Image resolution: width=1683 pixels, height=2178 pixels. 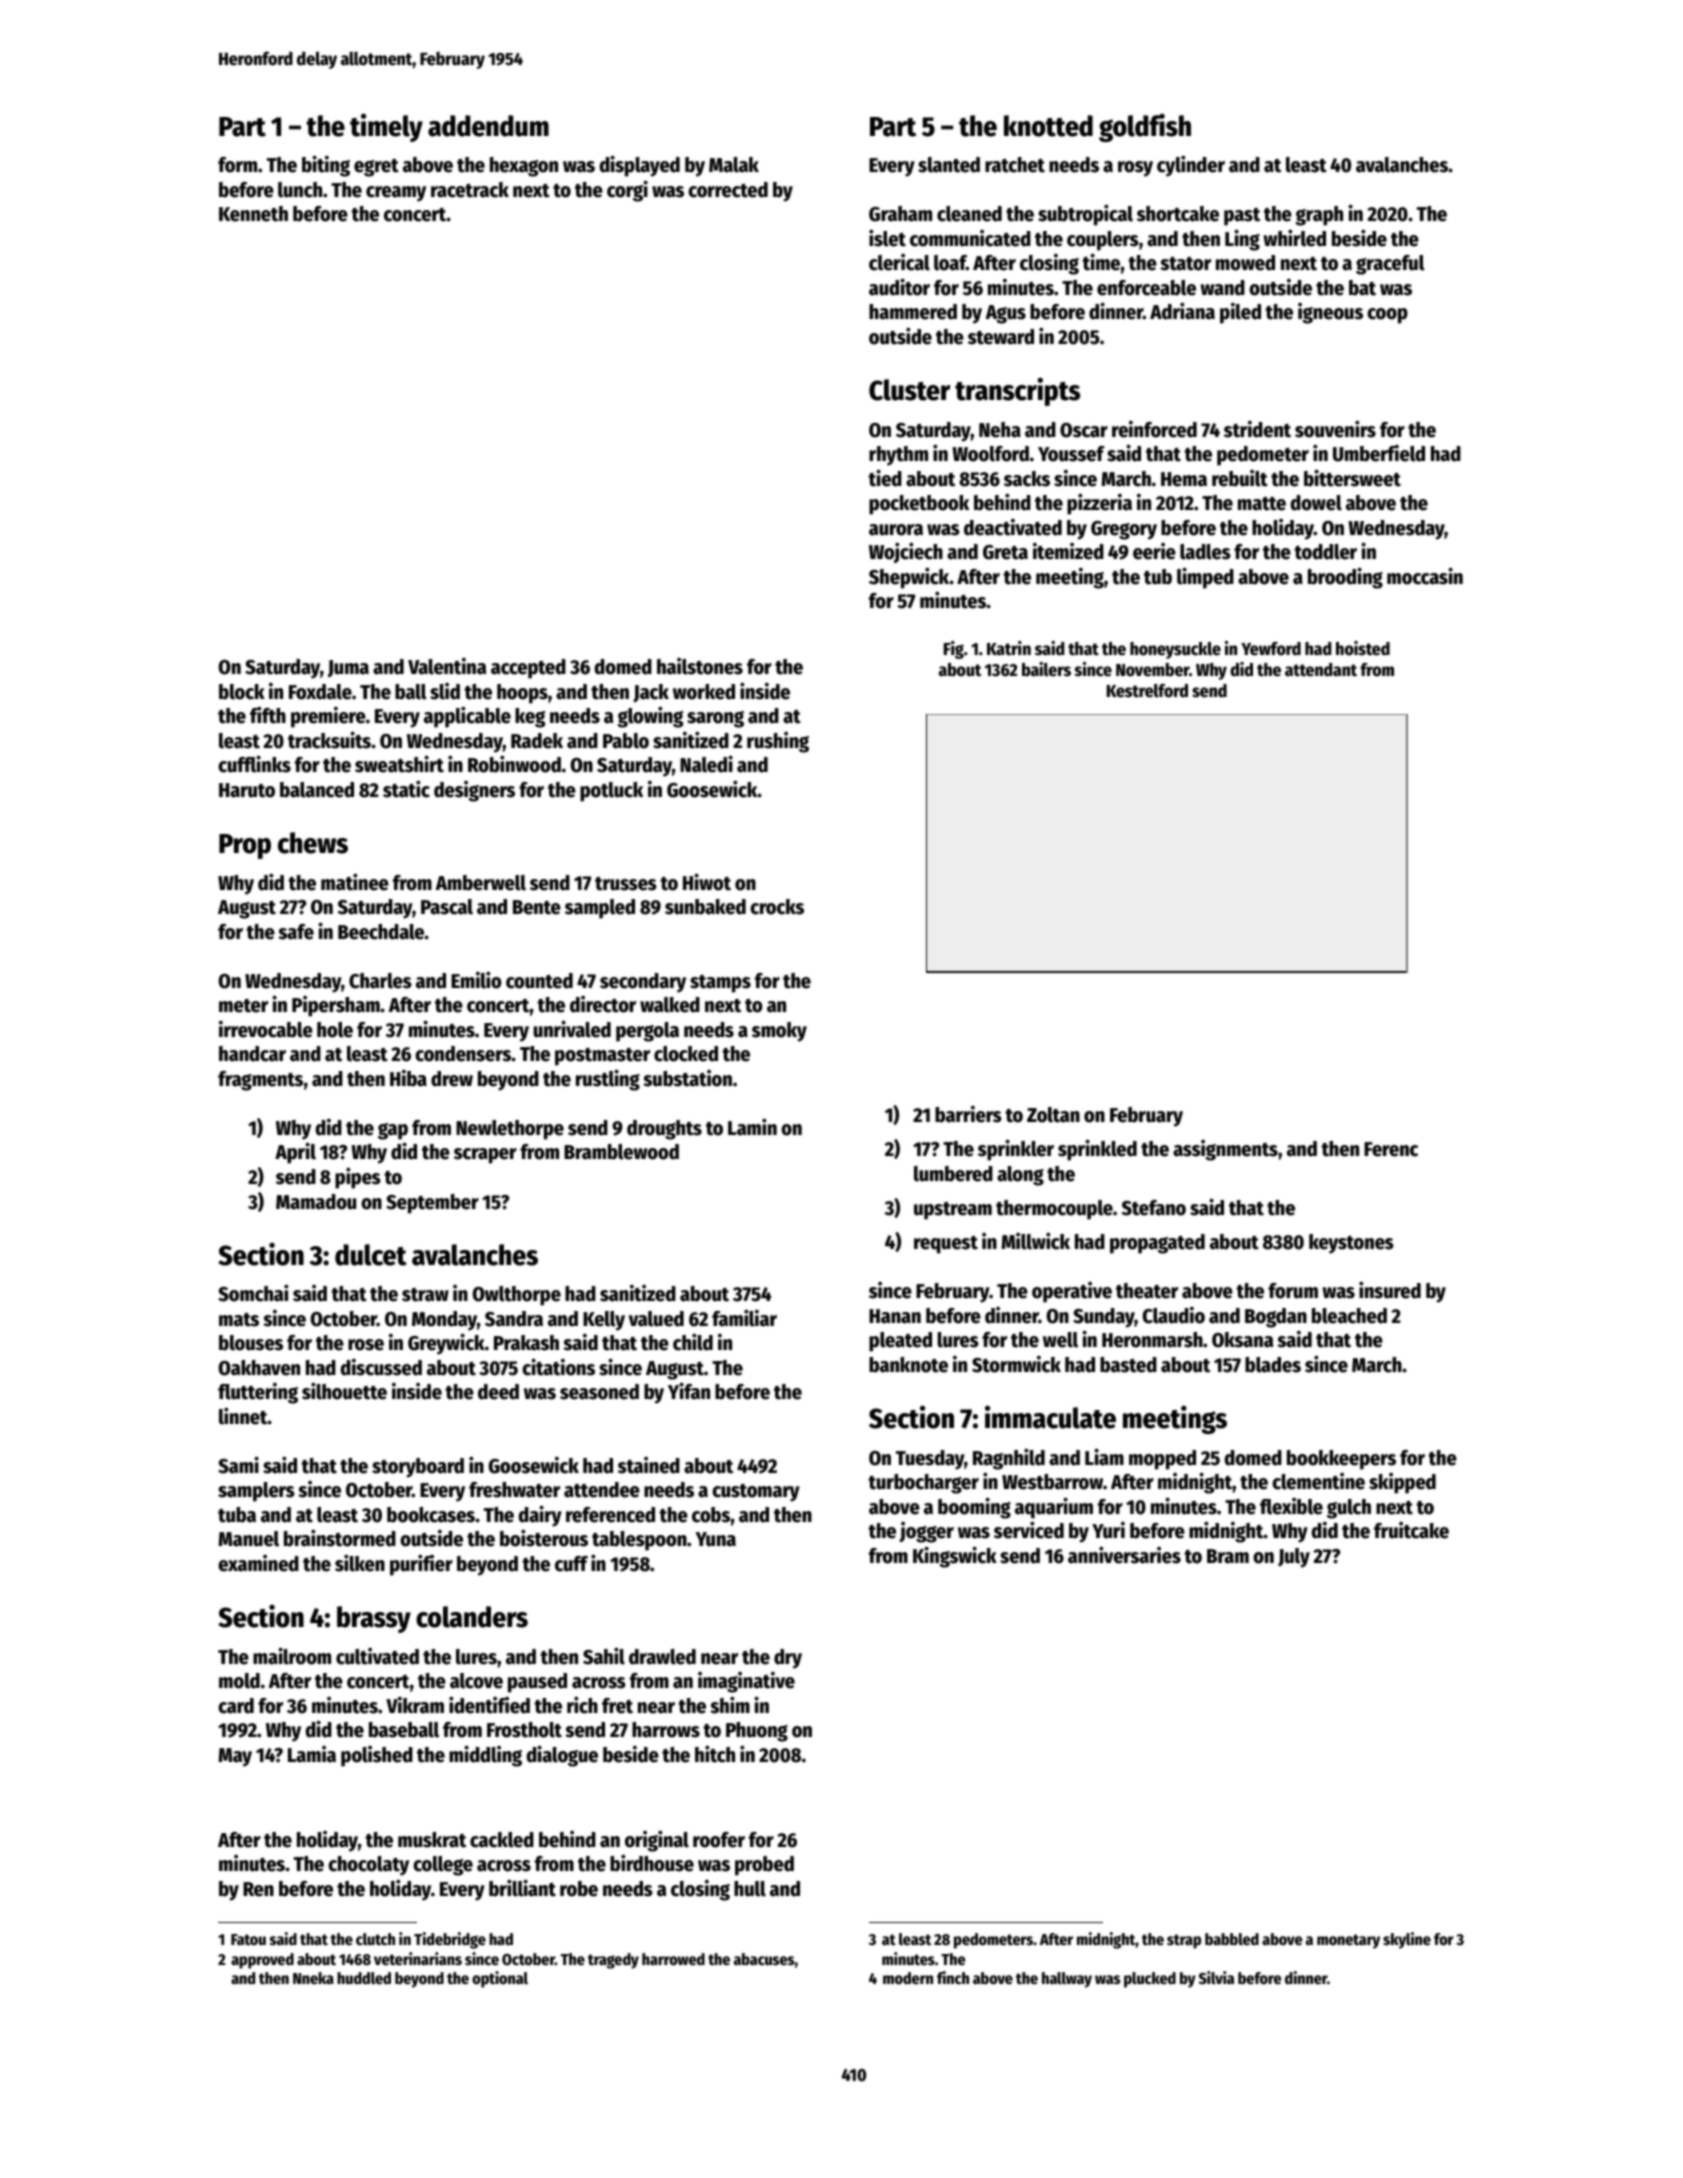 What do you see at coordinates (1319, 216) in the screenshot?
I see `graph` at bounding box center [1319, 216].
